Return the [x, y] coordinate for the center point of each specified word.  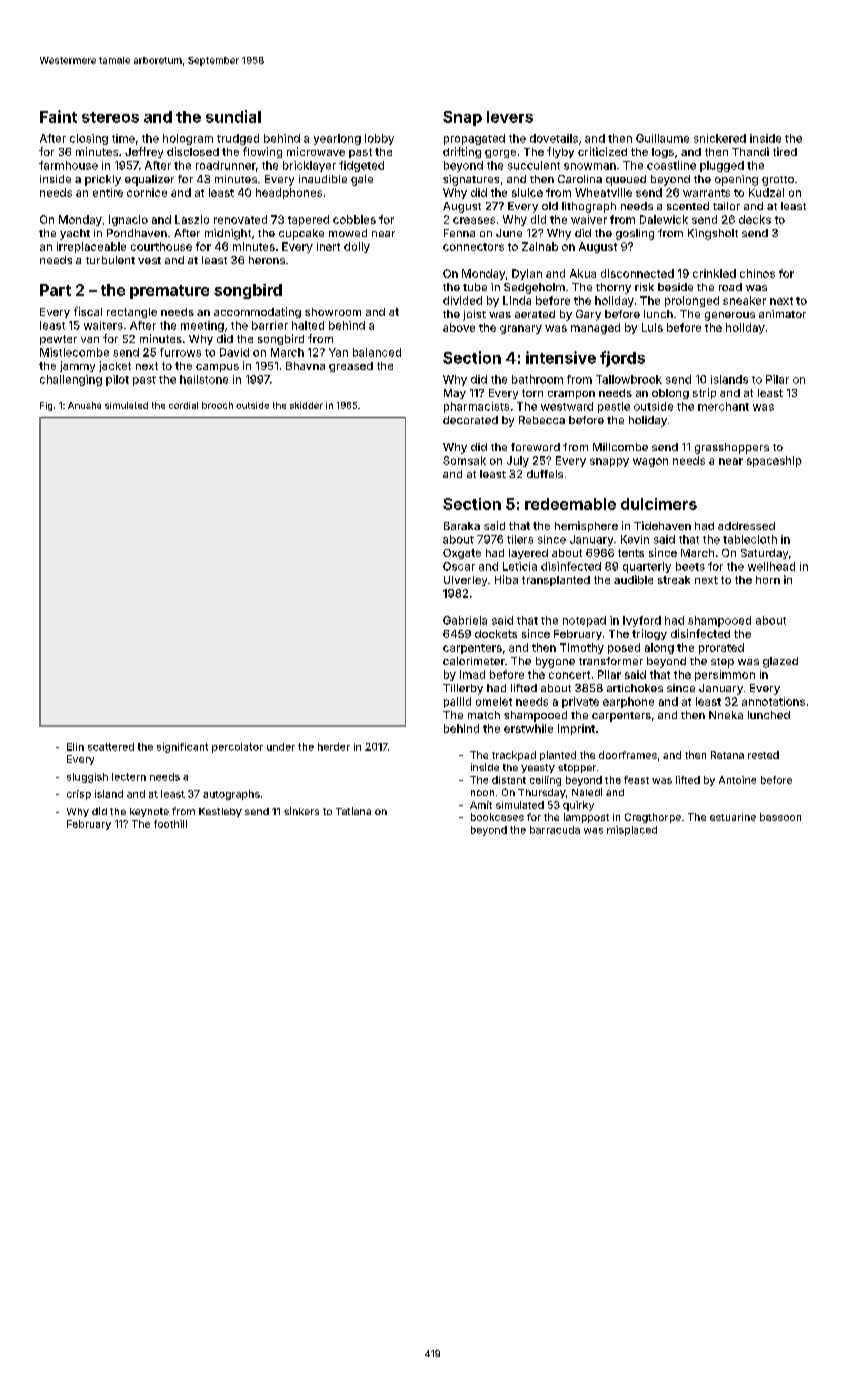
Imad [472, 674]
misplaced [632, 831]
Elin [75, 747]
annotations [773, 701]
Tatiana [353, 811]
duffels [545, 474]
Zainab [540, 246]
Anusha [84, 405]
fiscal [88, 311]
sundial [233, 116]
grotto [778, 181]
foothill [170, 824]
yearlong [337, 139]
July [518, 461]
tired [785, 151]
